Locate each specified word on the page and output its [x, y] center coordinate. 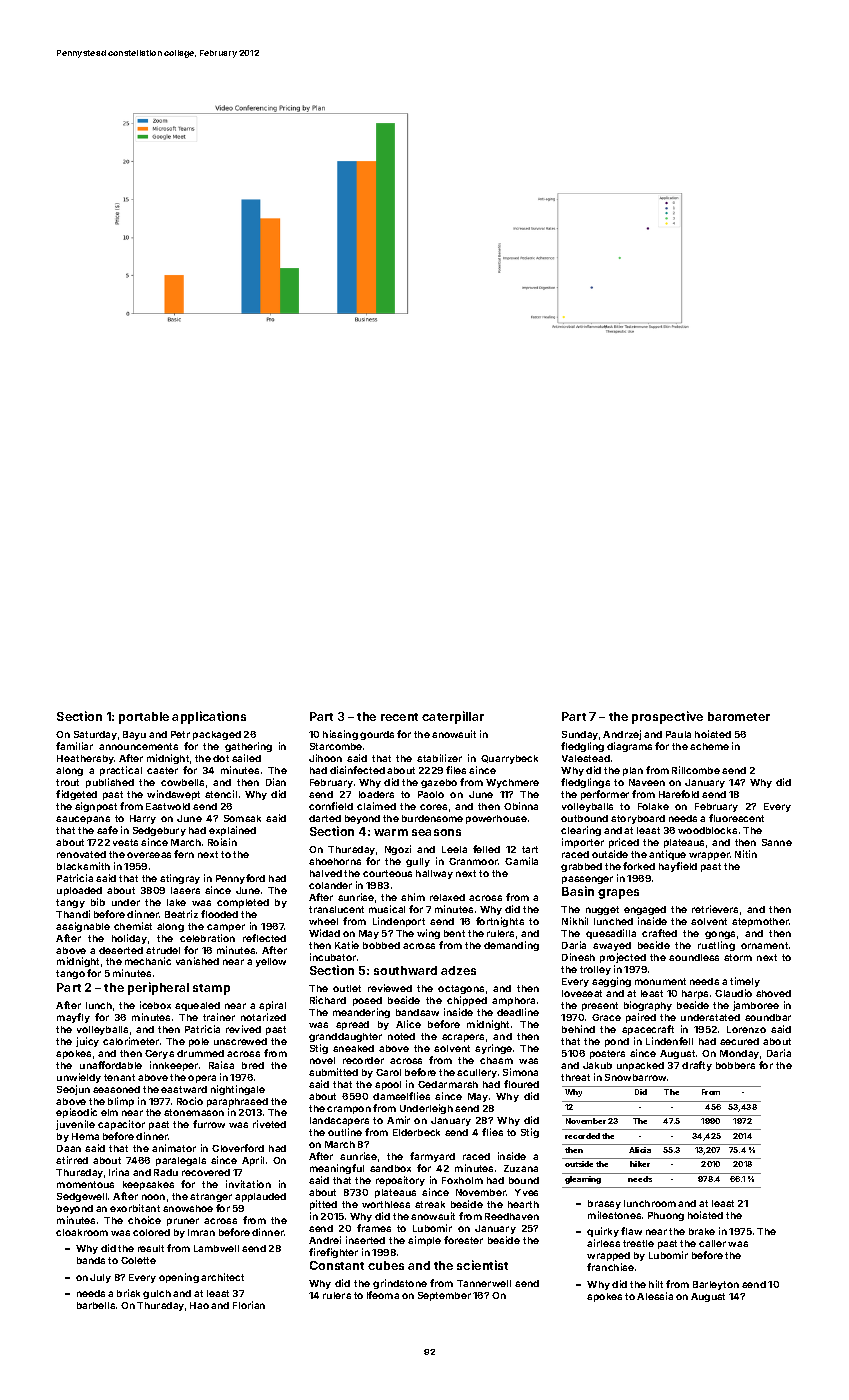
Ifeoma [383, 1295]
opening [179, 1278]
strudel [163, 950]
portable [144, 718]
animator [174, 1148]
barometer [739, 716]
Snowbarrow [635, 1077]
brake [702, 1231]
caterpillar [453, 717]
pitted [323, 1205]
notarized [263, 1017]
